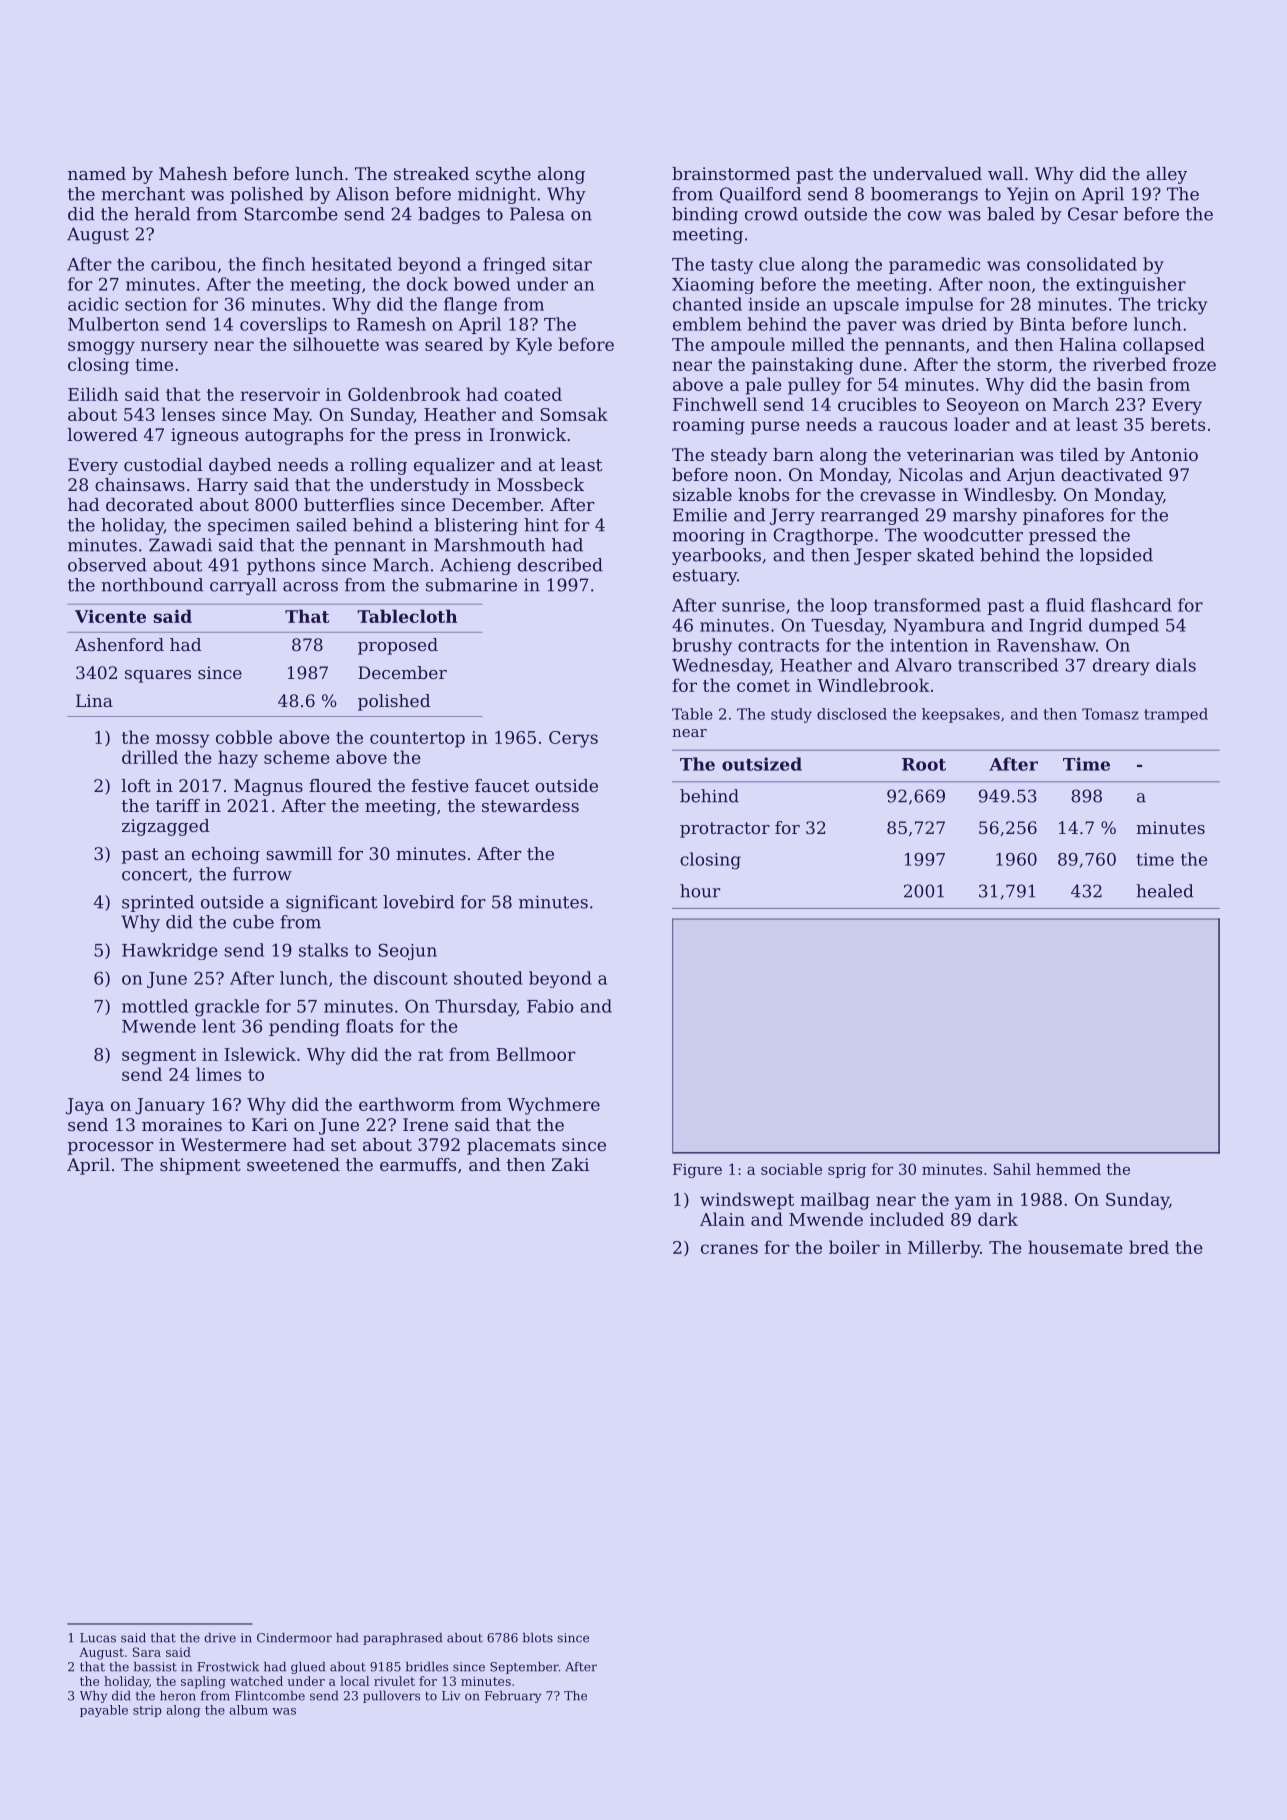 The height and width of the screenshot is (1820, 1287). What do you see at coordinates (1165, 891) in the screenshot?
I see `healed` at bounding box center [1165, 891].
